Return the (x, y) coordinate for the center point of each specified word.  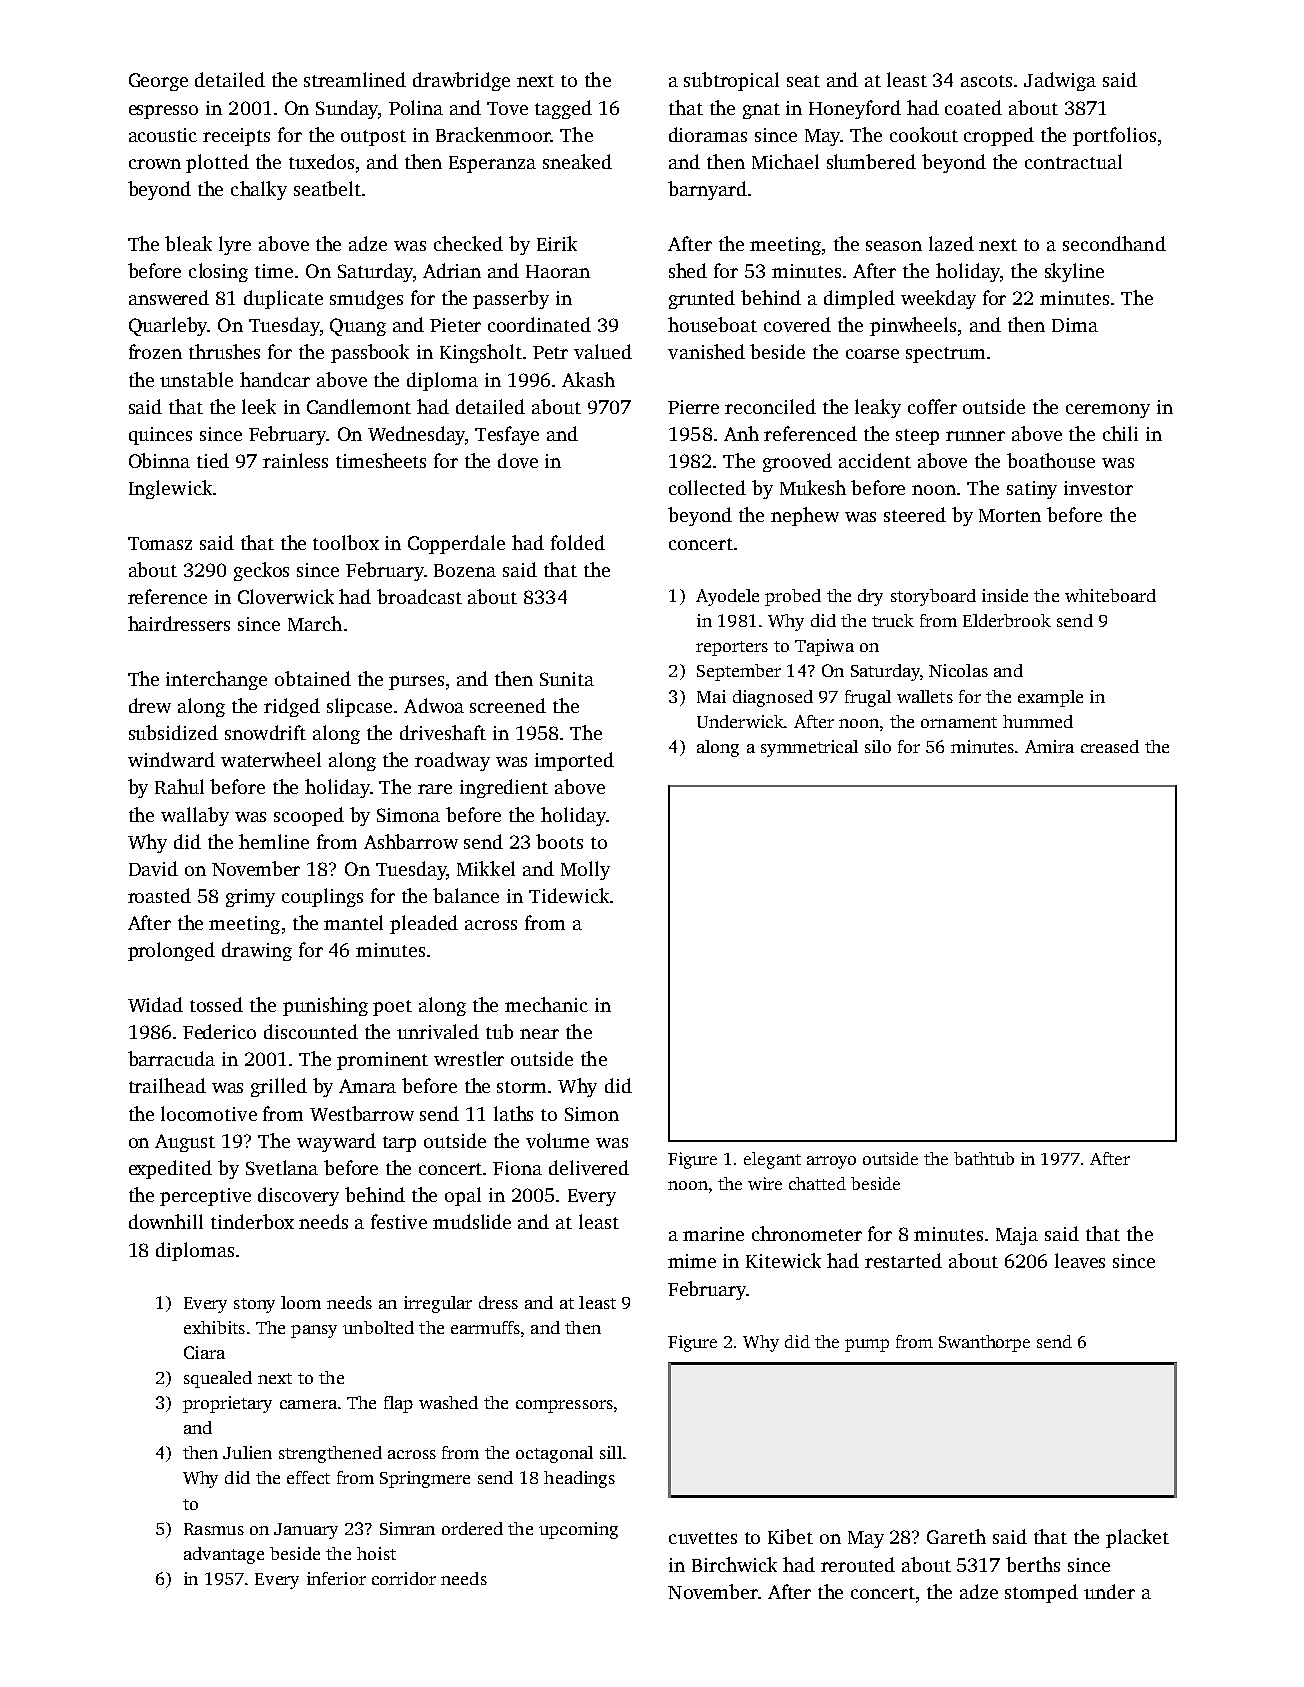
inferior (336, 1578)
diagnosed (773, 698)
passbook (370, 353)
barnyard (707, 190)
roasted (159, 895)
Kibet (790, 1536)
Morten (1010, 515)
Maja (1017, 1236)
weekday (938, 299)
